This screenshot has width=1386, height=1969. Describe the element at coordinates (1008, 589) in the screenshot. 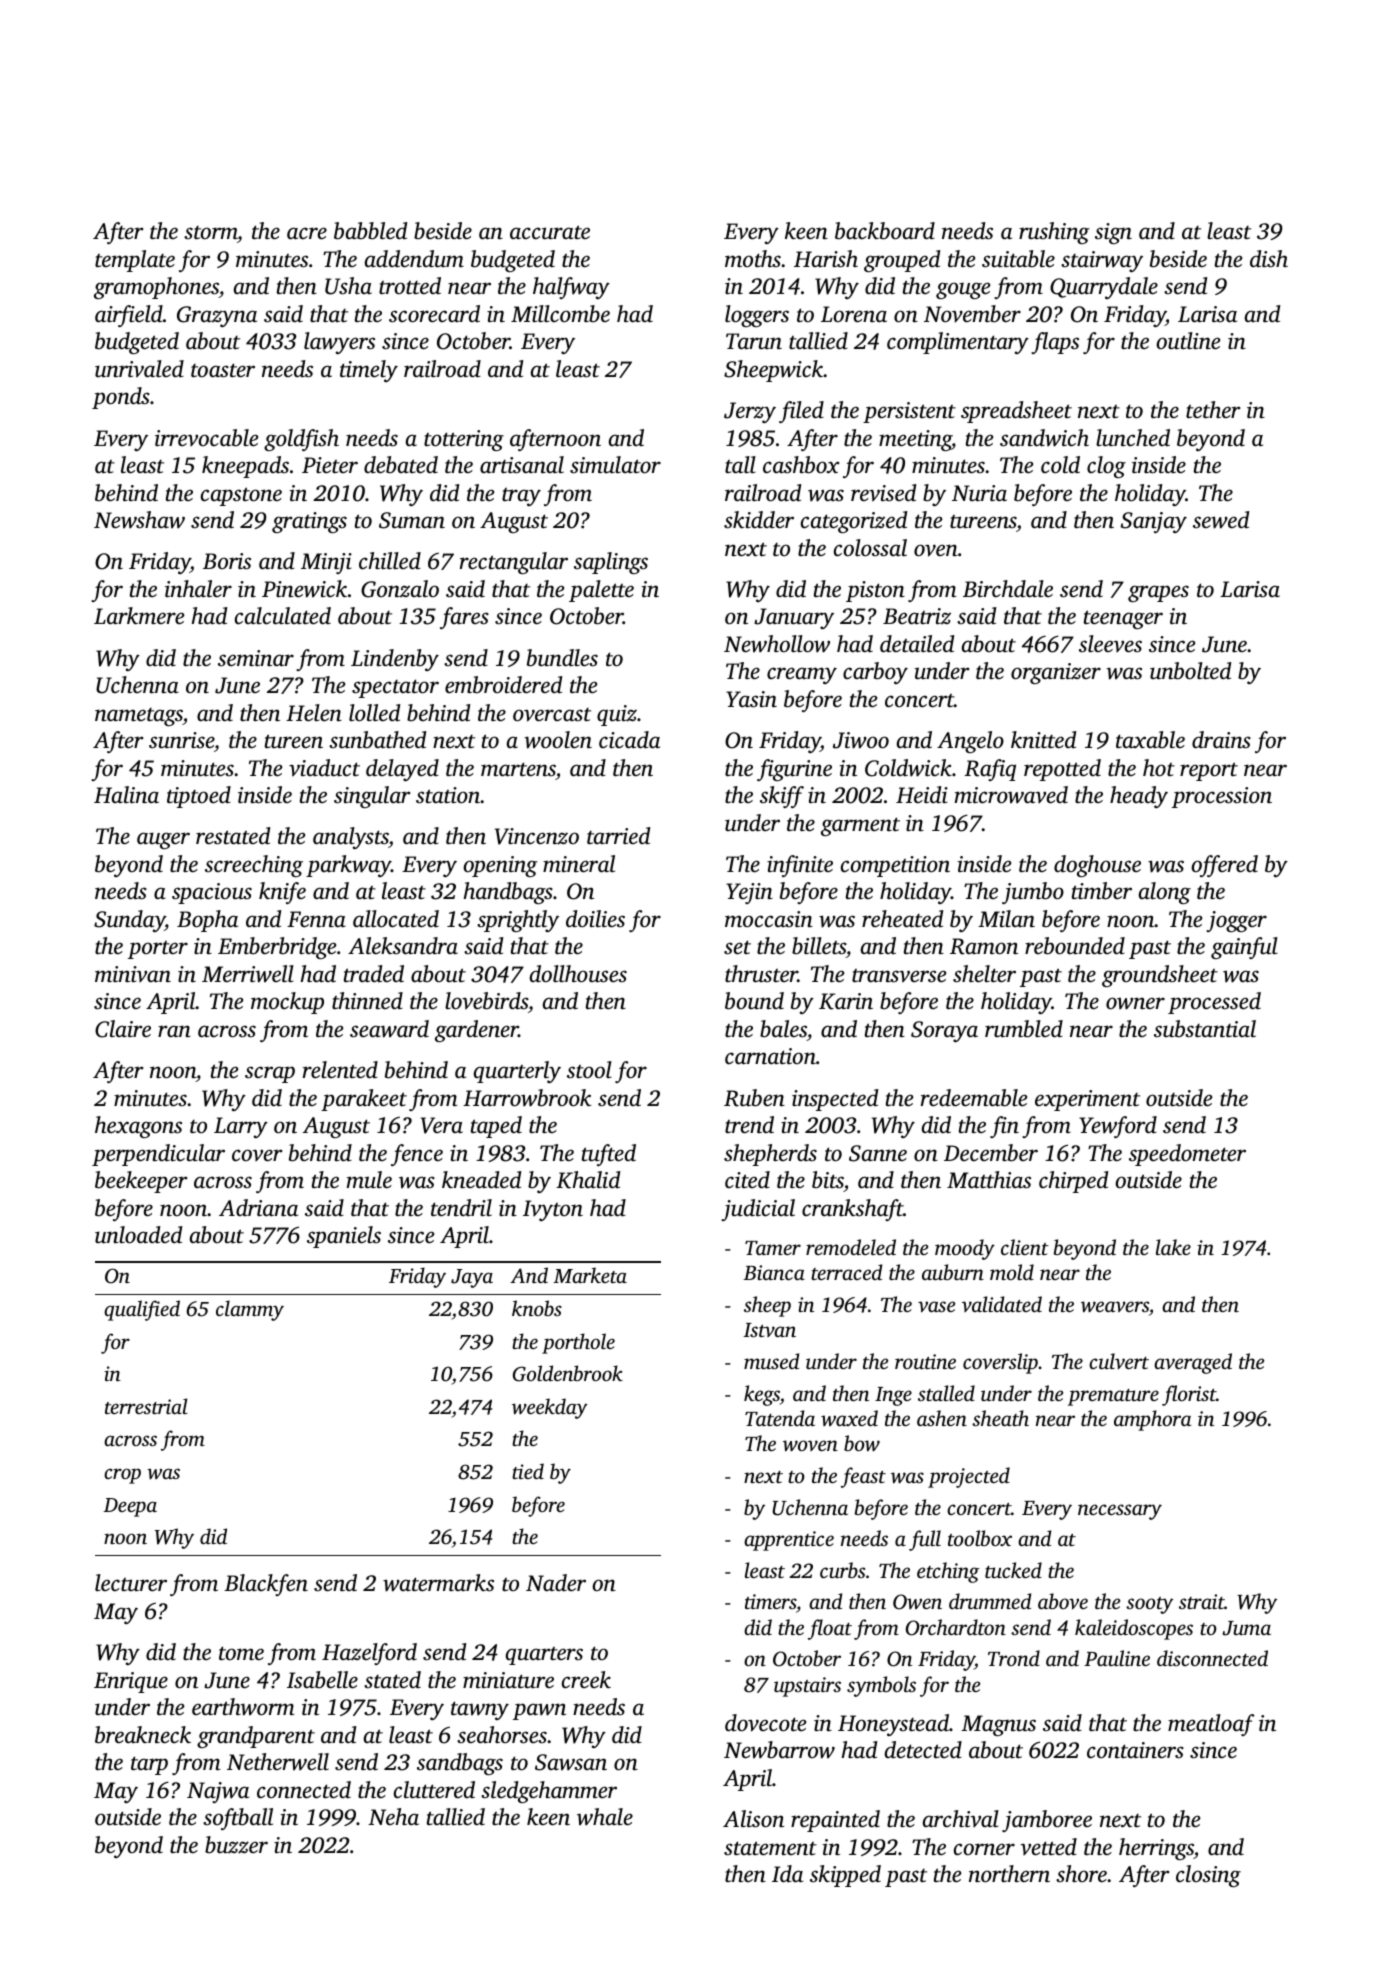

I see `Birchdale` at that location.
